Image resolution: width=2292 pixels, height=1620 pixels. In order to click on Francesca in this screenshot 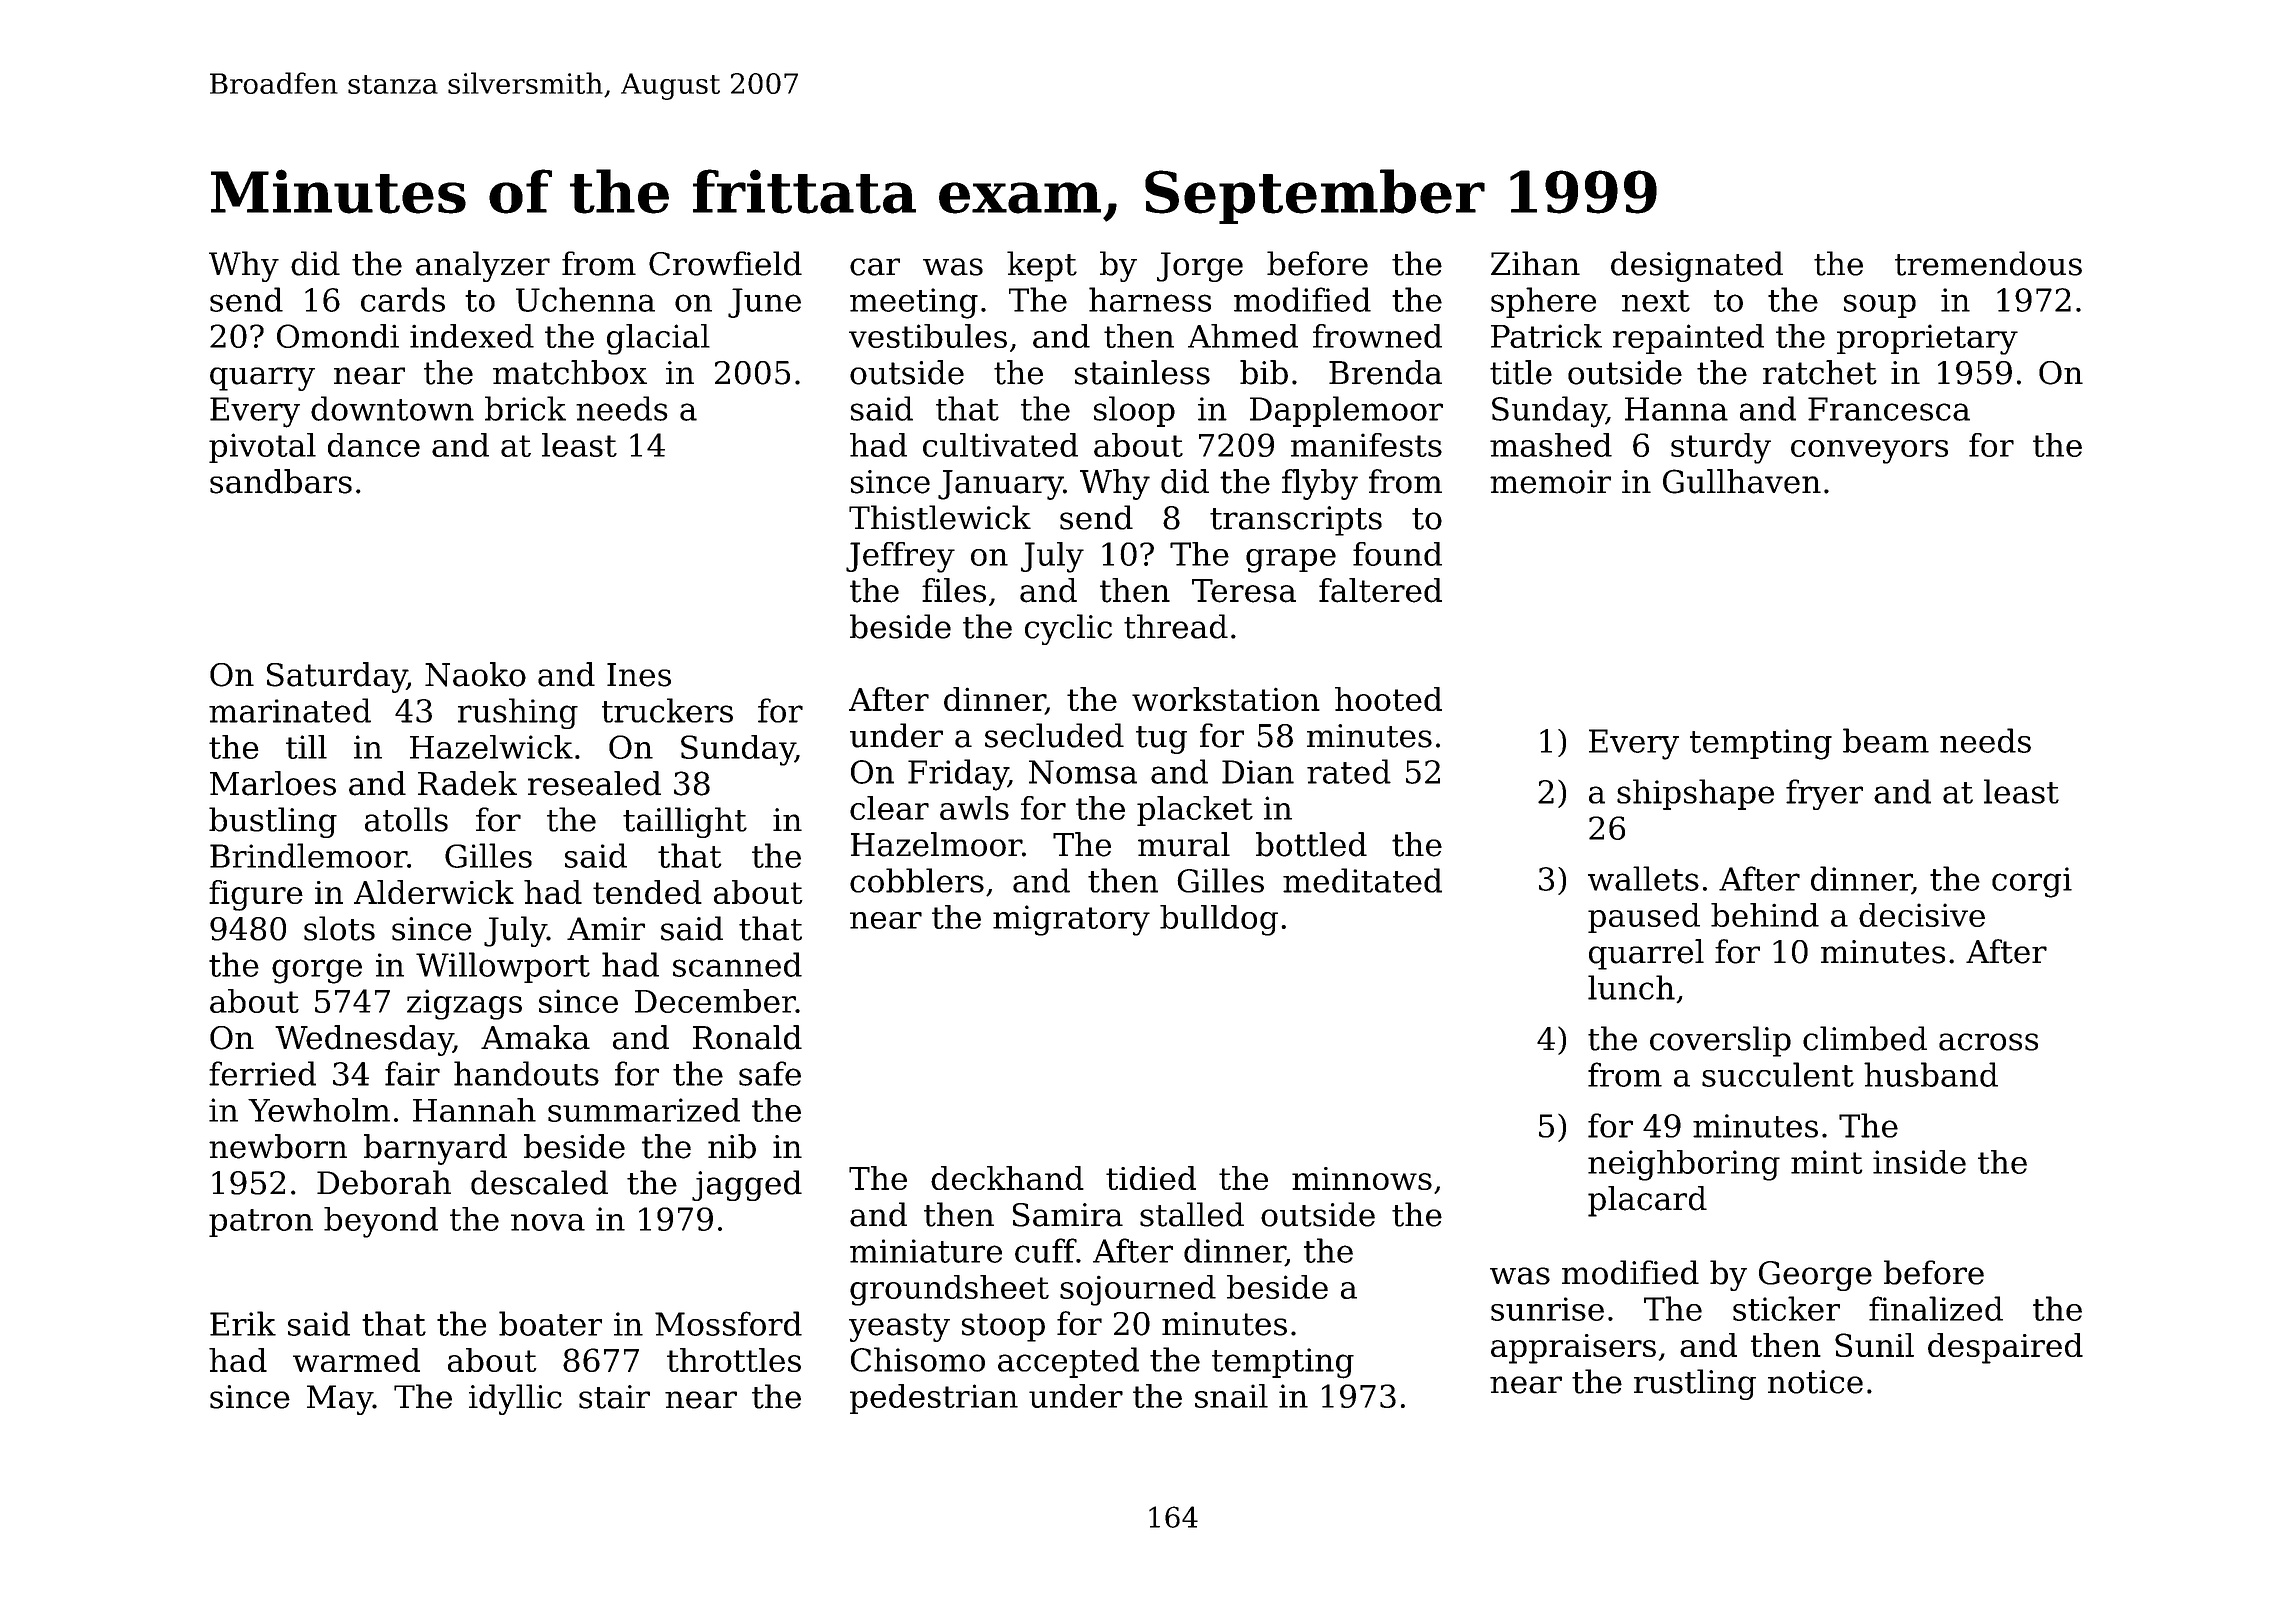, I will do `click(1889, 409)`.
